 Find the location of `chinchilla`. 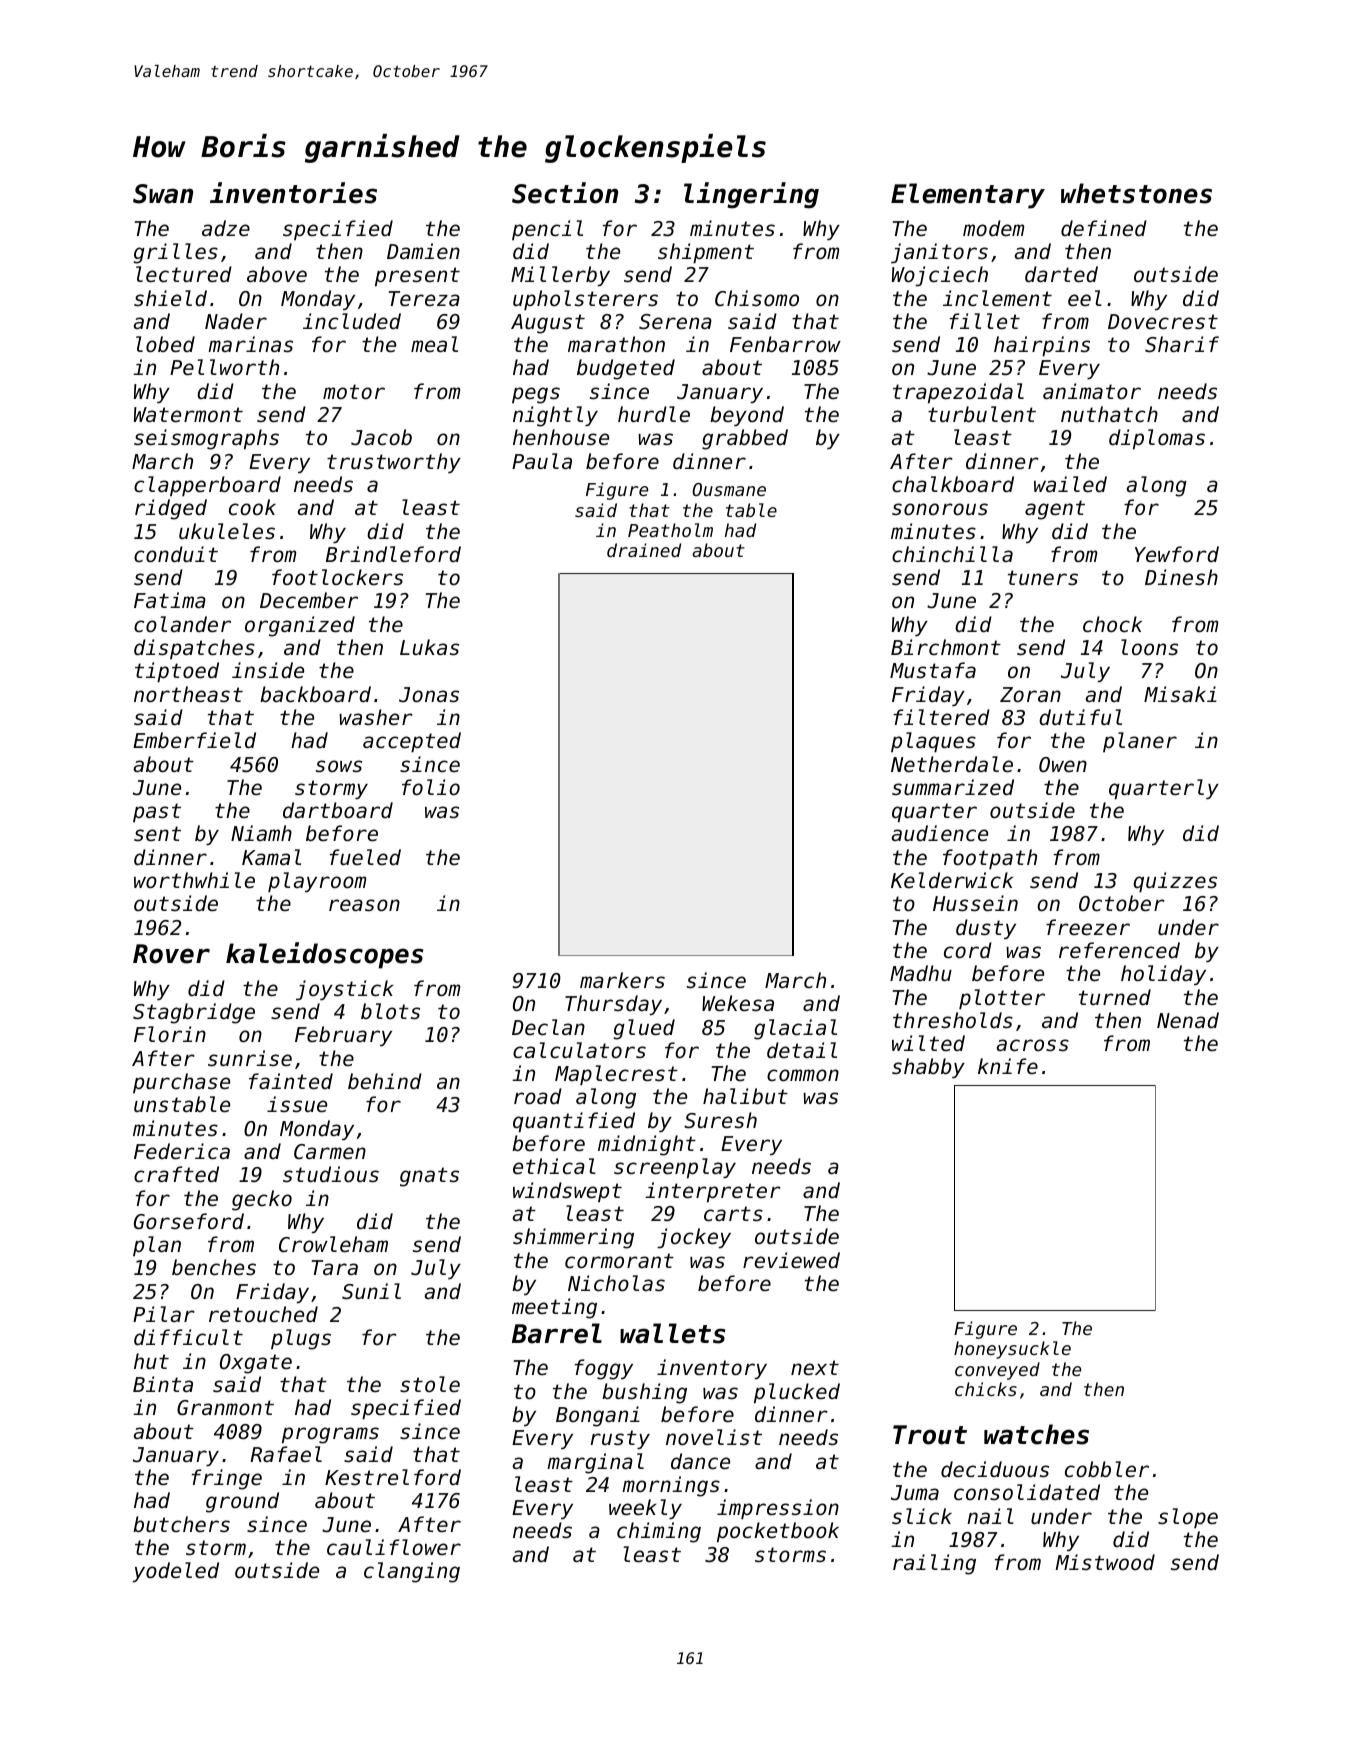

chinchilla is located at coordinates (952, 554).
